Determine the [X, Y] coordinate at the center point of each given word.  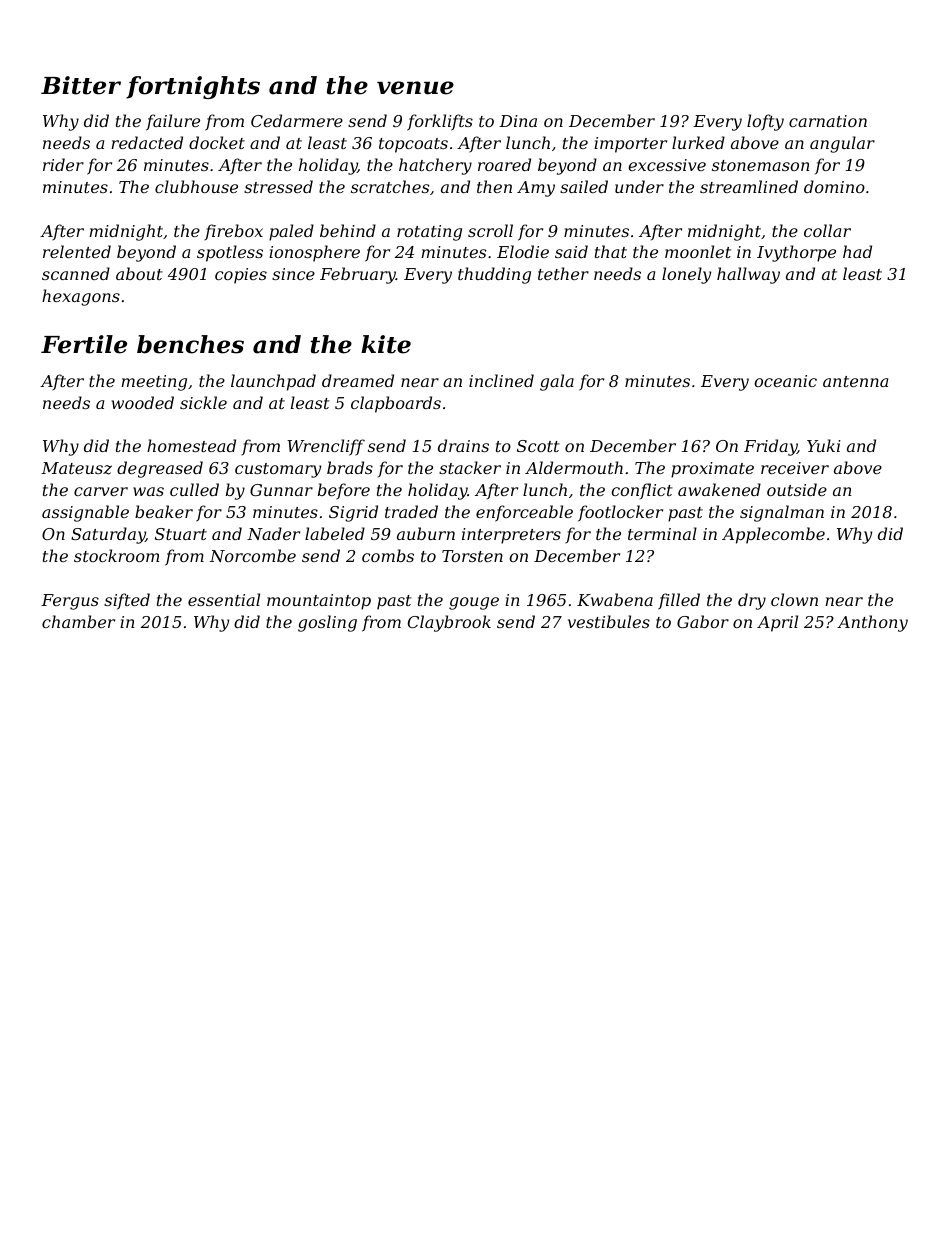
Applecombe [773, 535]
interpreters [511, 536]
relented [77, 251]
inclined [501, 380]
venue [415, 88]
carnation [828, 121]
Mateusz [76, 468]
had [857, 251]
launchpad [273, 382]
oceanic [785, 381]
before [344, 491]
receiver [795, 468]
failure [173, 122]
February [358, 275]
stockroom [116, 555]
